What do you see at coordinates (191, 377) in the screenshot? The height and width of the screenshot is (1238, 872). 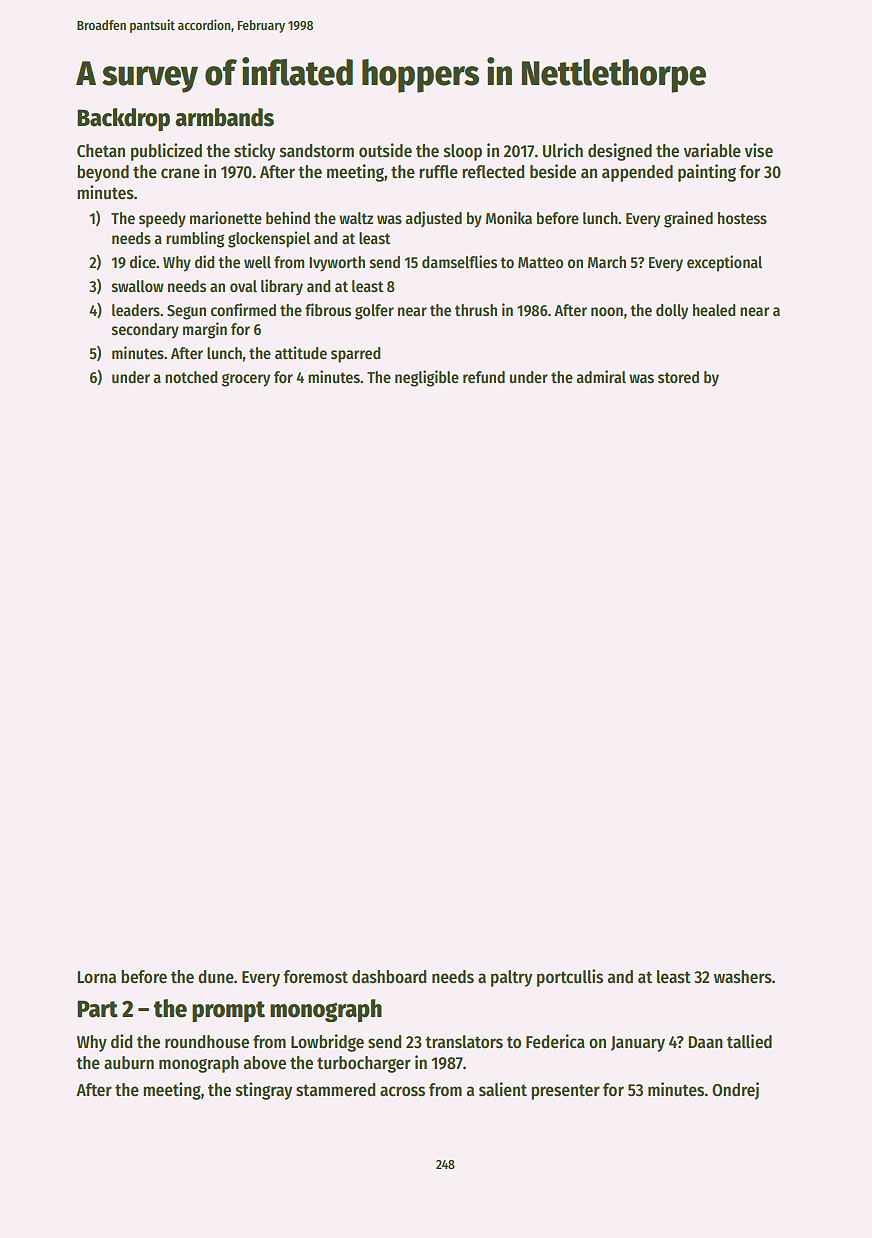 I see `notched` at bounding box center [191, 377].
